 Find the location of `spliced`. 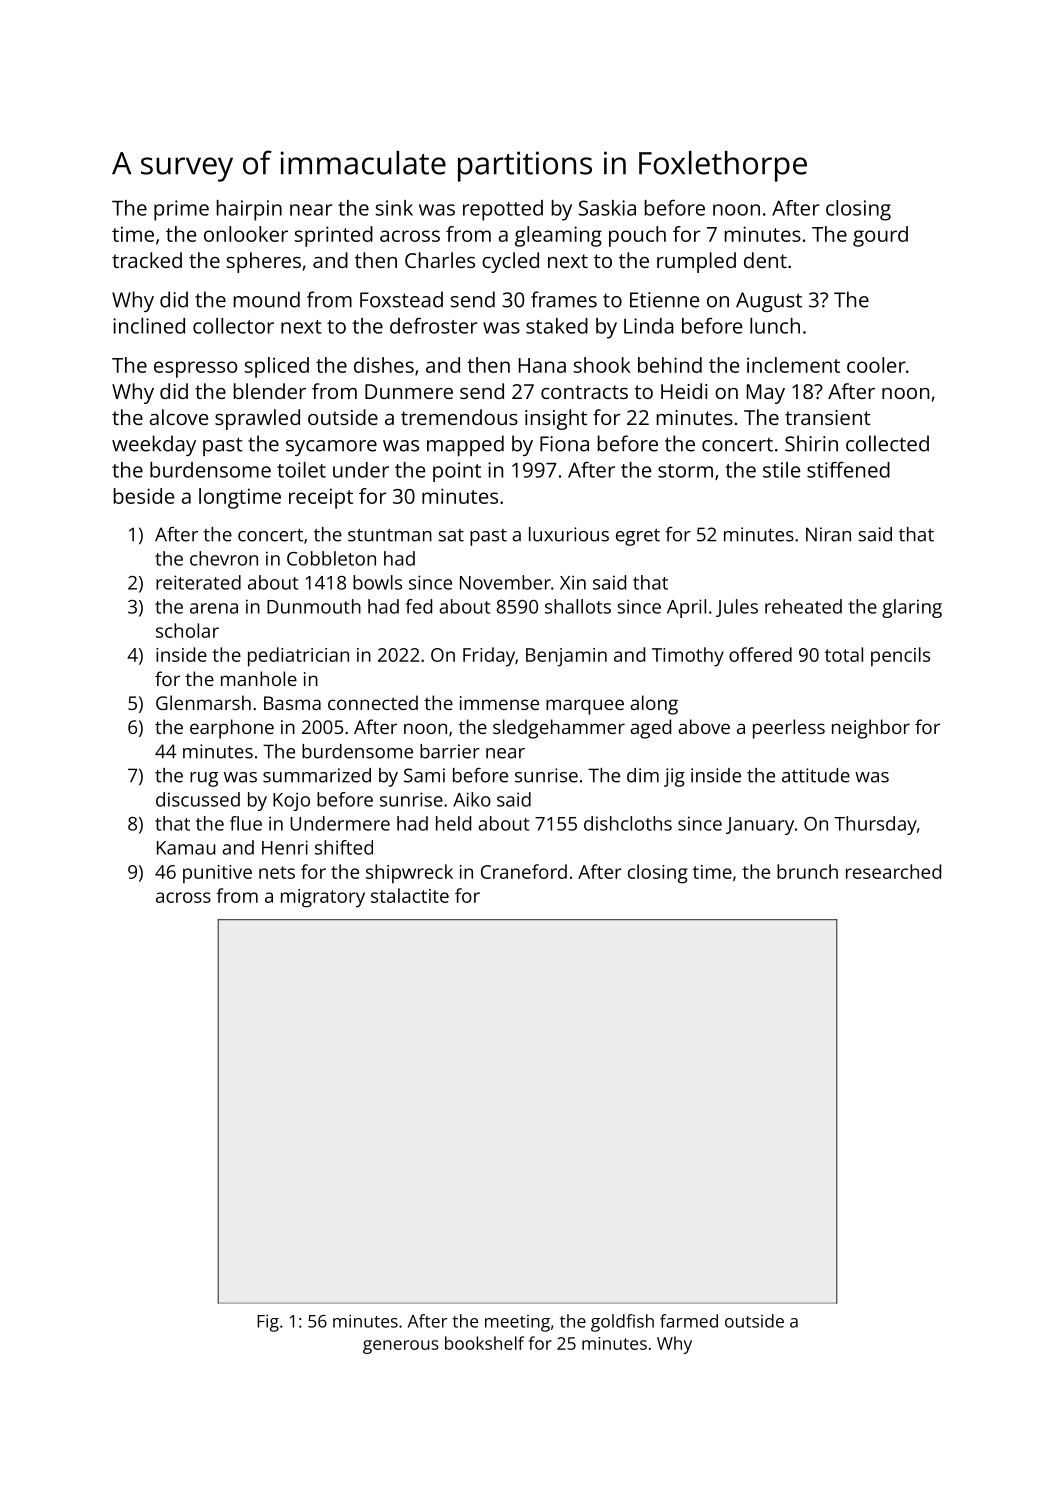

spliced is located at coordinates (277, 367).
